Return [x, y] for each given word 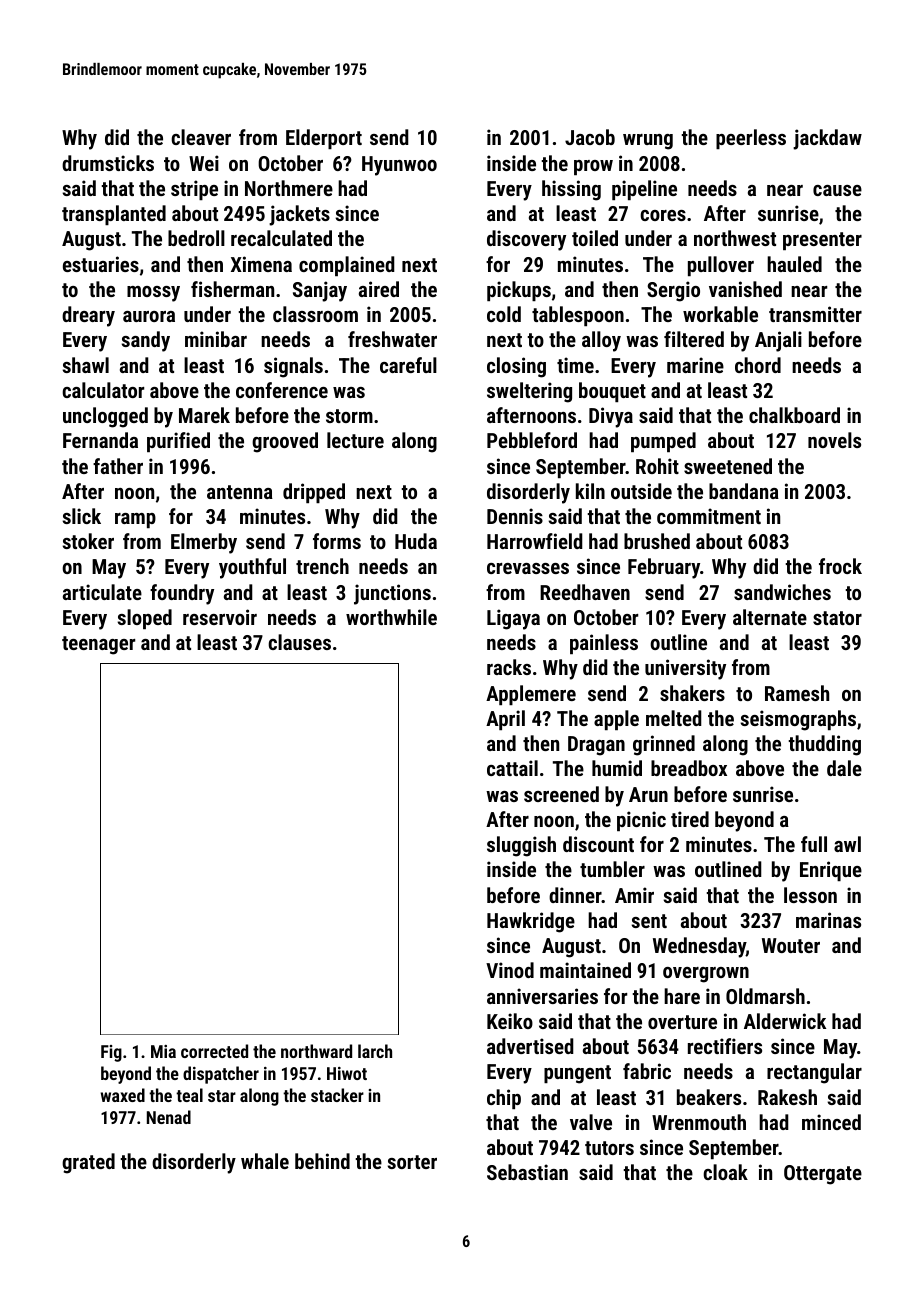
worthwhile [391, 617]
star [222, 1096]
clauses [299, 642]
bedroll [196, 238]
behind [322, 1161]
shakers [692, 693]
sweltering [529, 392]
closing [516, 367]
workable [720, 314]
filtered [694, 339]
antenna [240, 492]
